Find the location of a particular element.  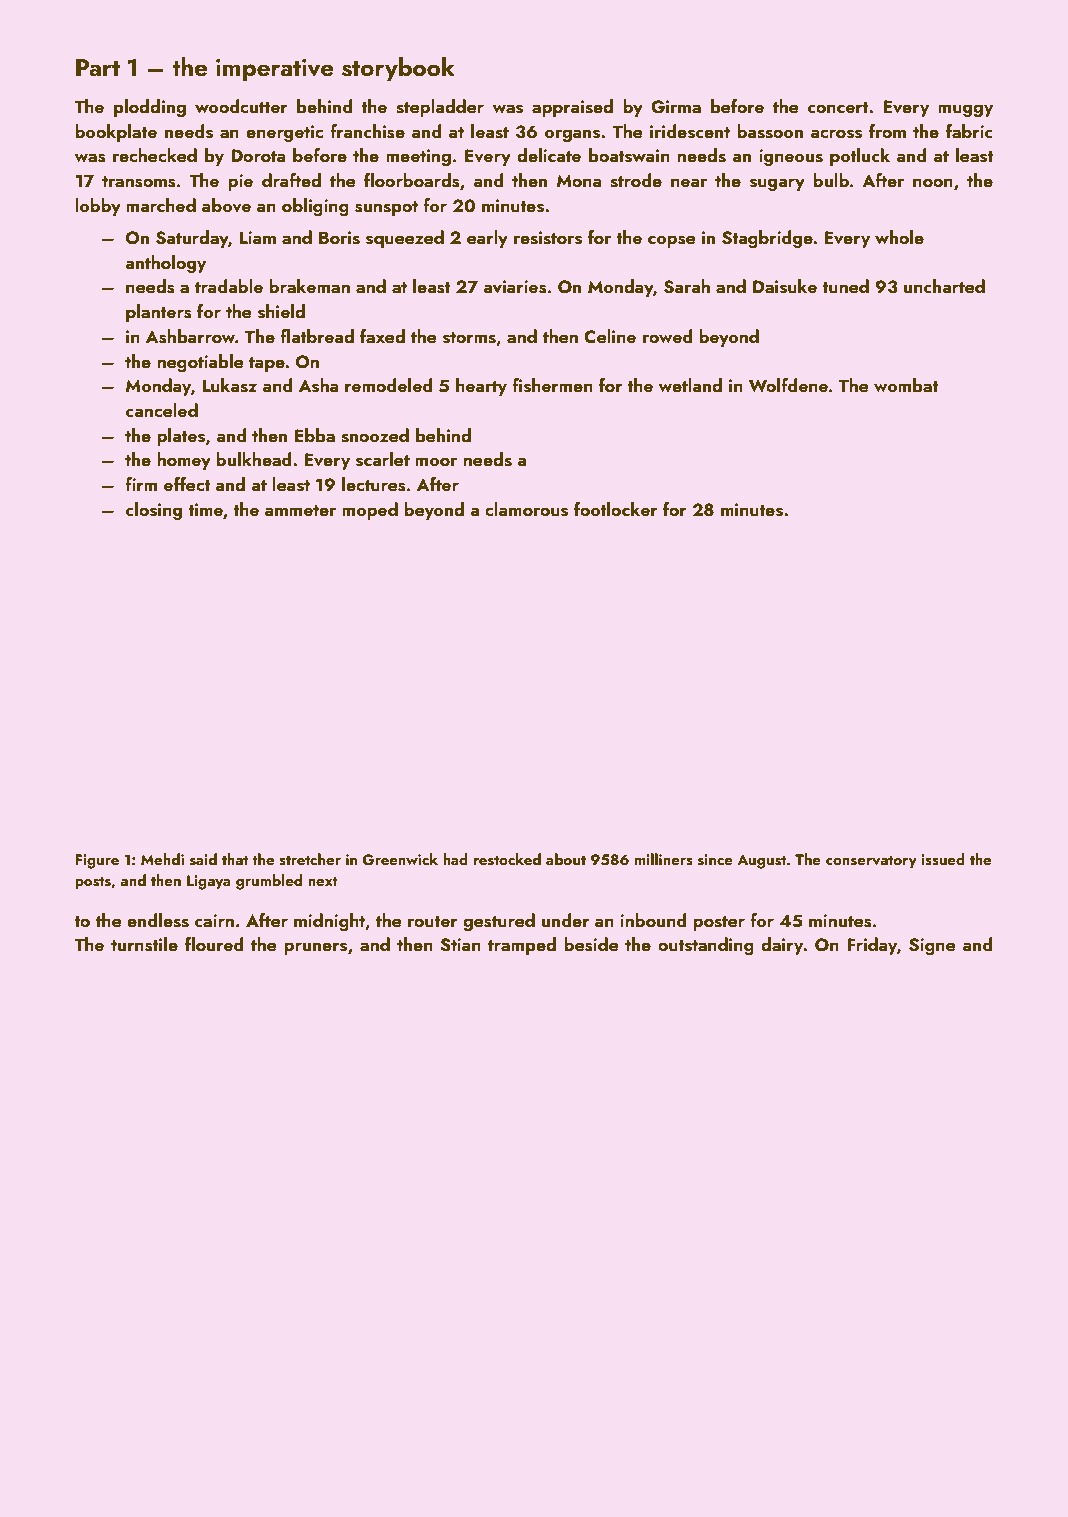

storybook is located at coordinates (398, 69).
